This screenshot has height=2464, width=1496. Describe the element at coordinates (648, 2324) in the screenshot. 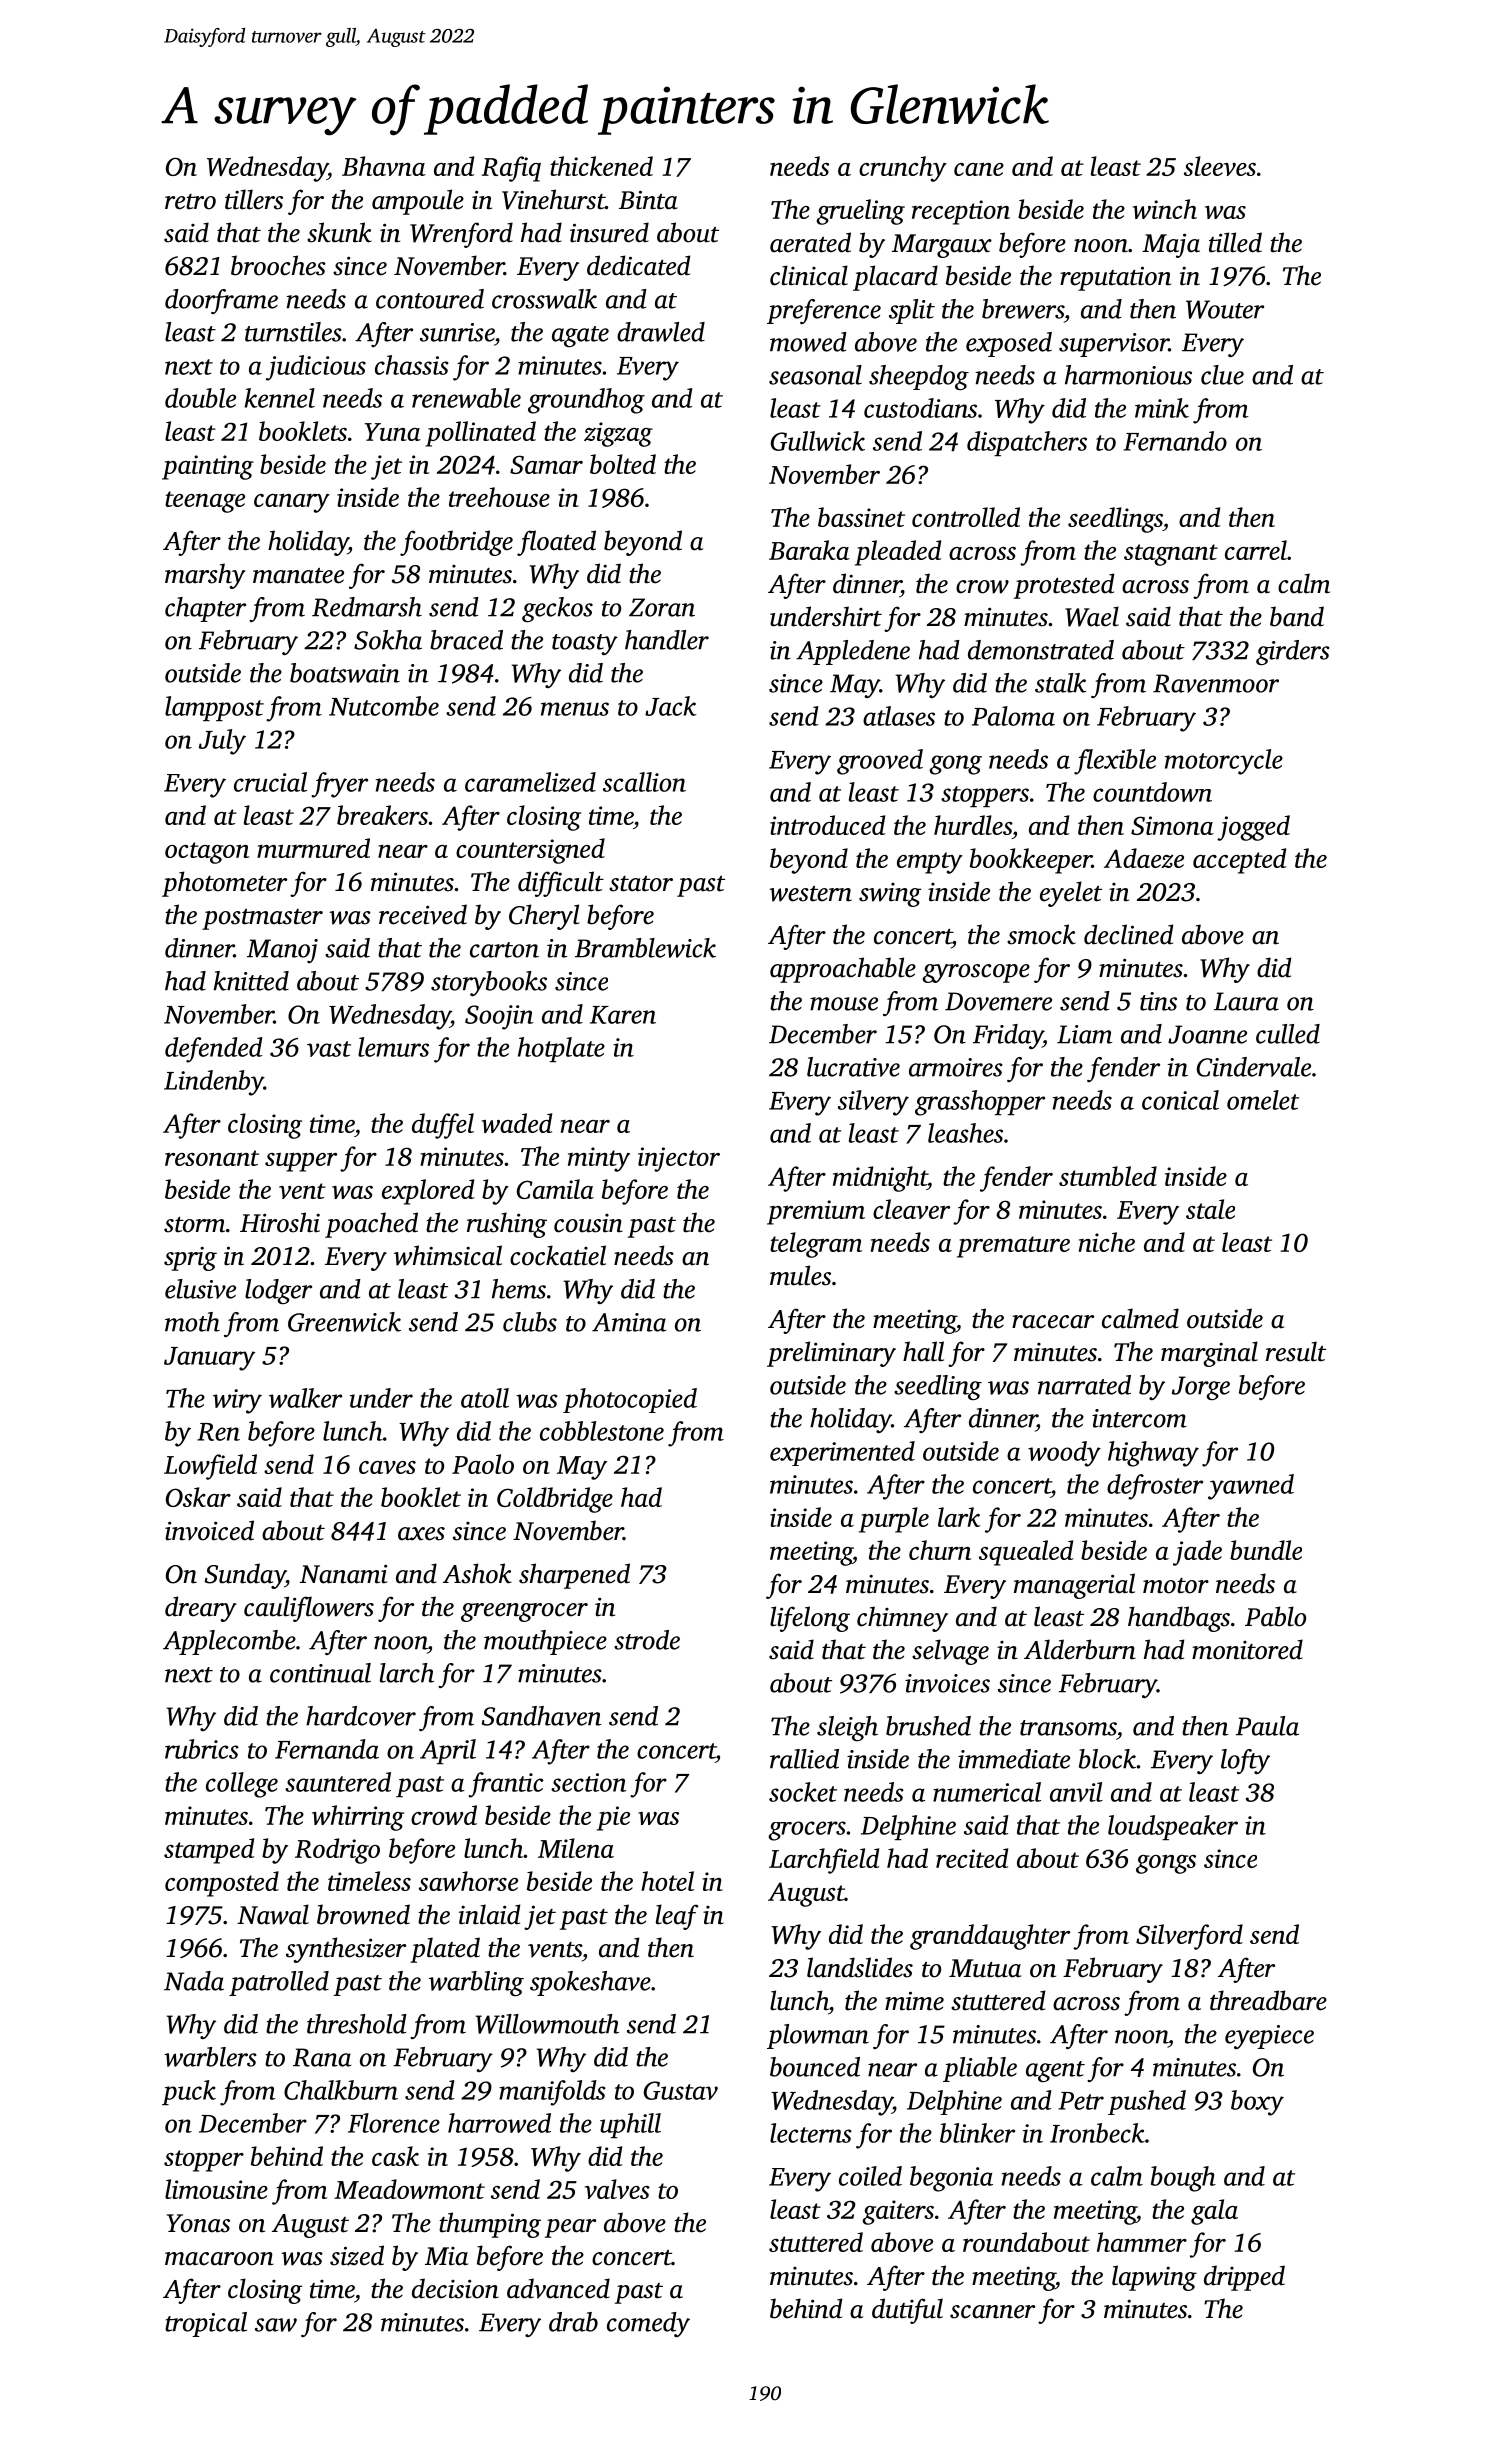

I see `comedy` at that location.
